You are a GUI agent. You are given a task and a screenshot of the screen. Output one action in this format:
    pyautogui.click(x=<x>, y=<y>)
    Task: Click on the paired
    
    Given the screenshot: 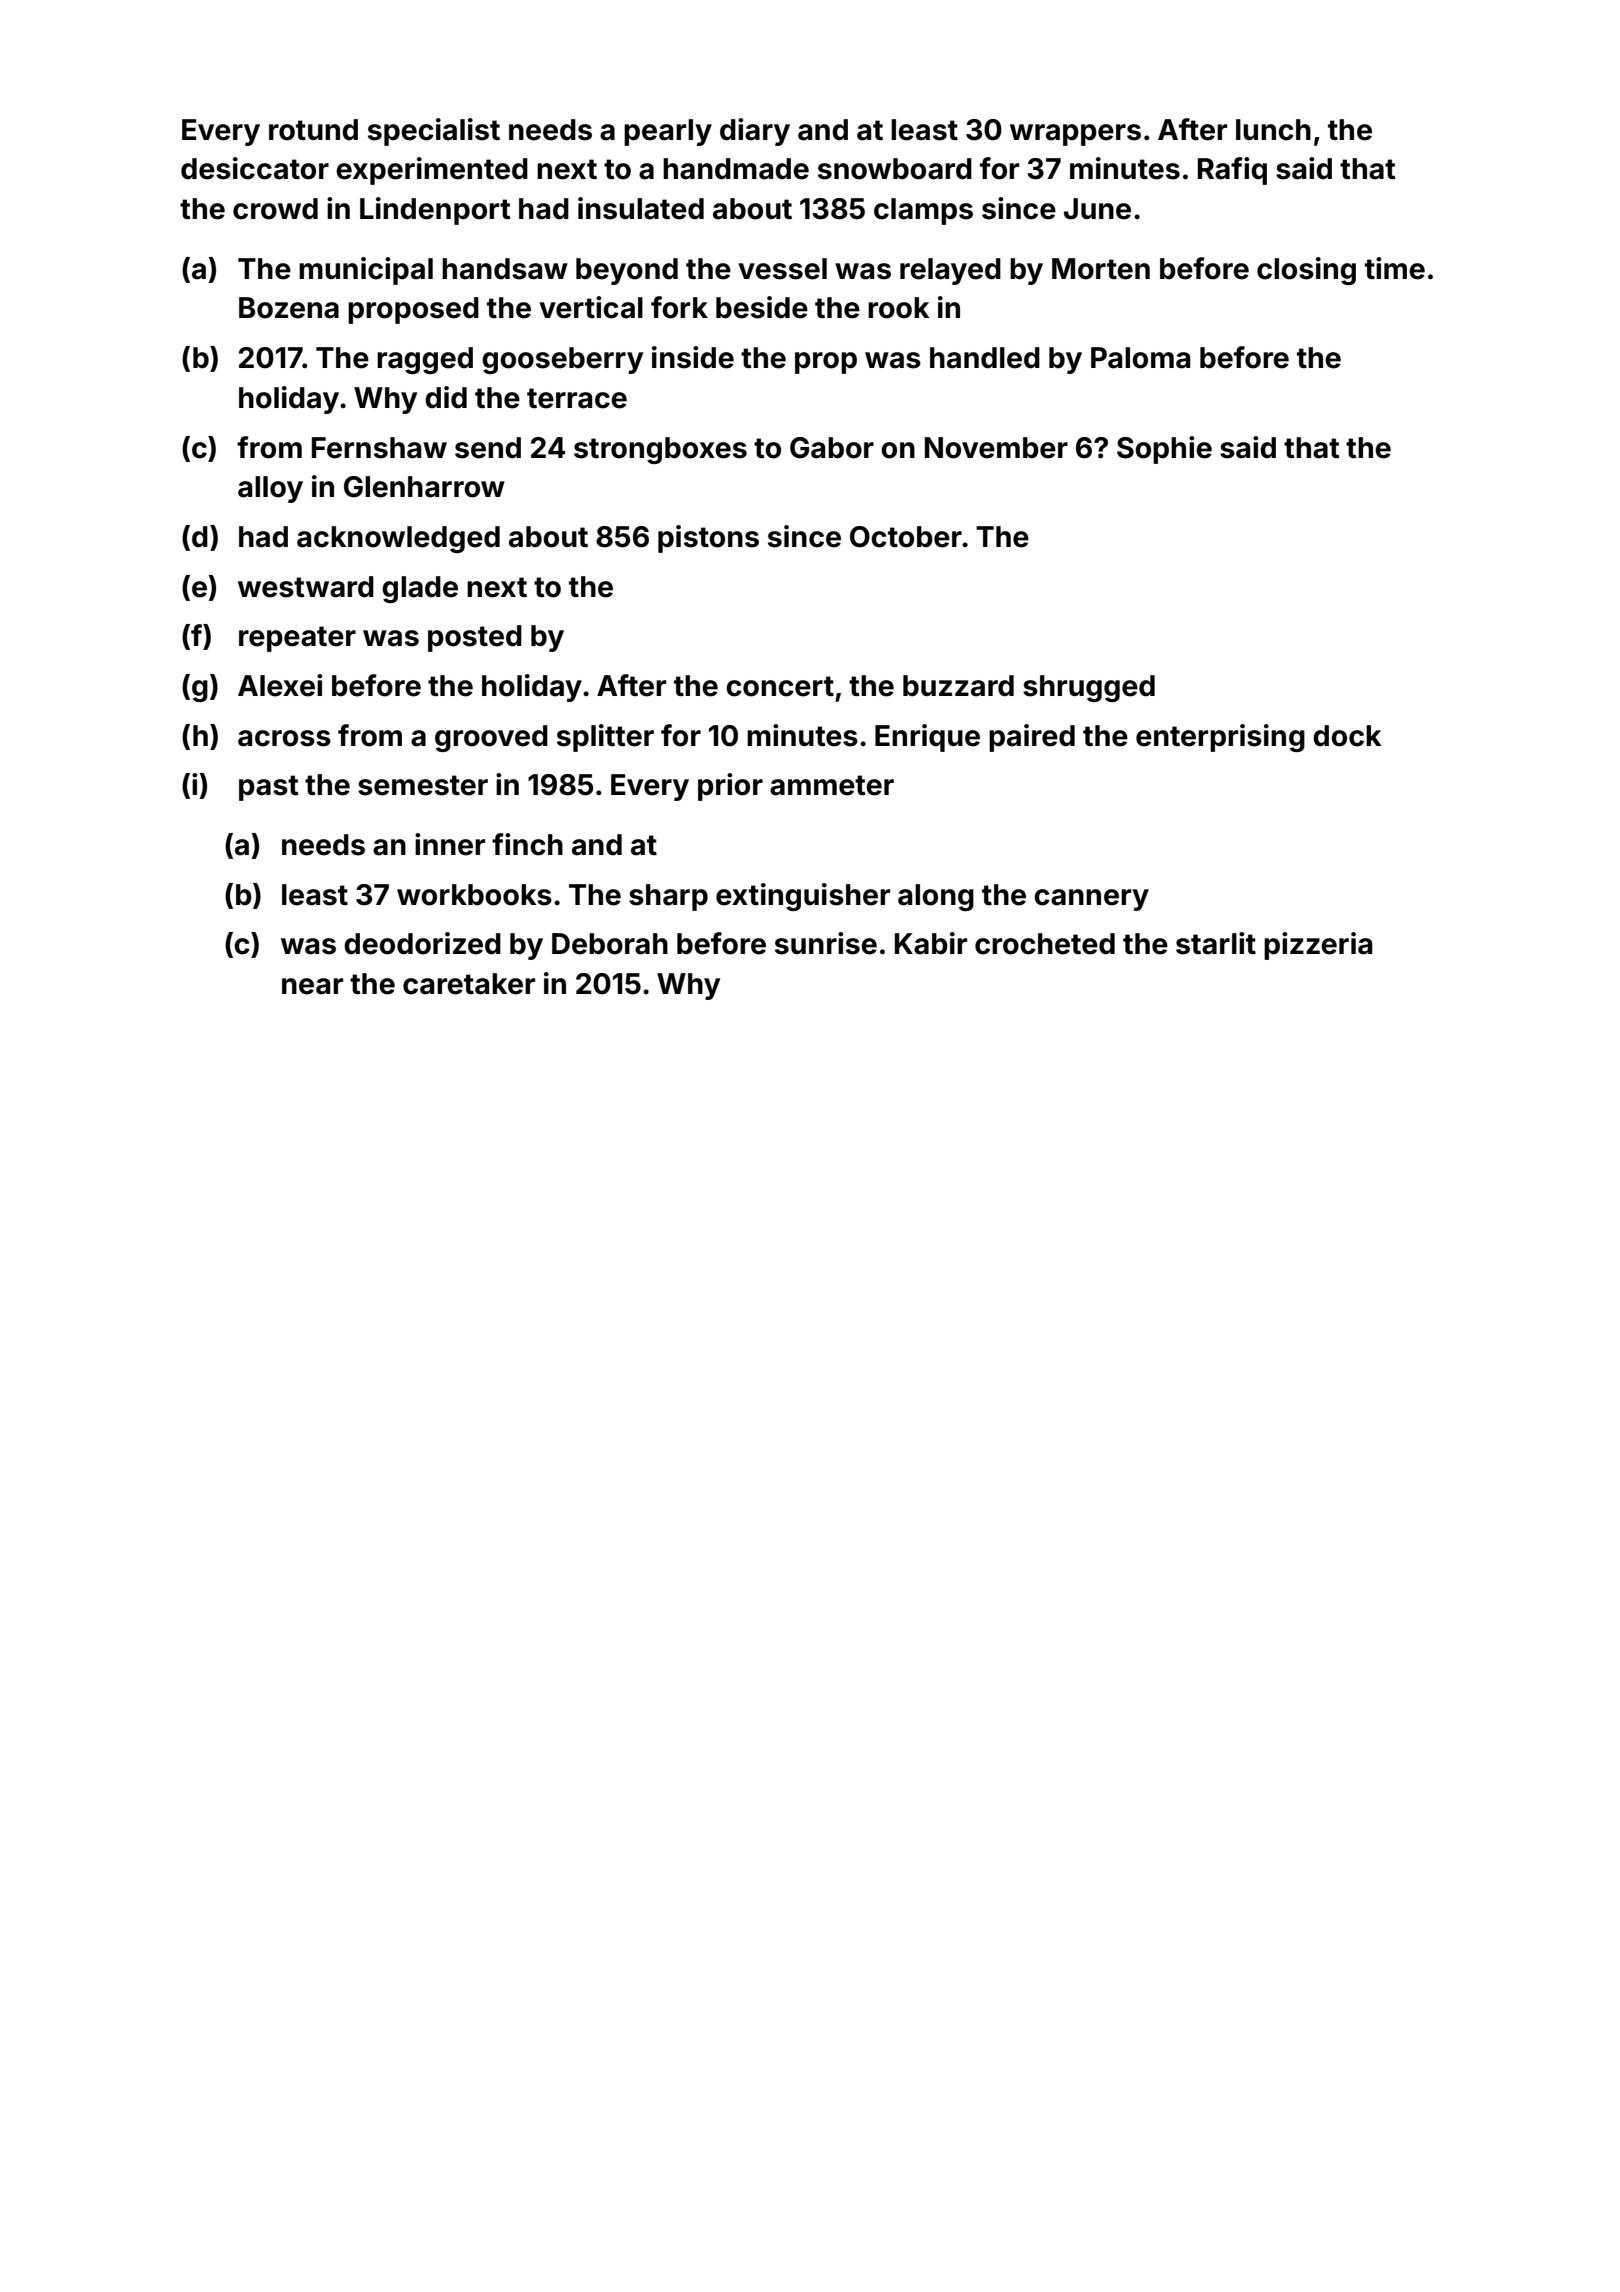 What is the action you would take?
    pyautogui.click(x=1032, y=738)
